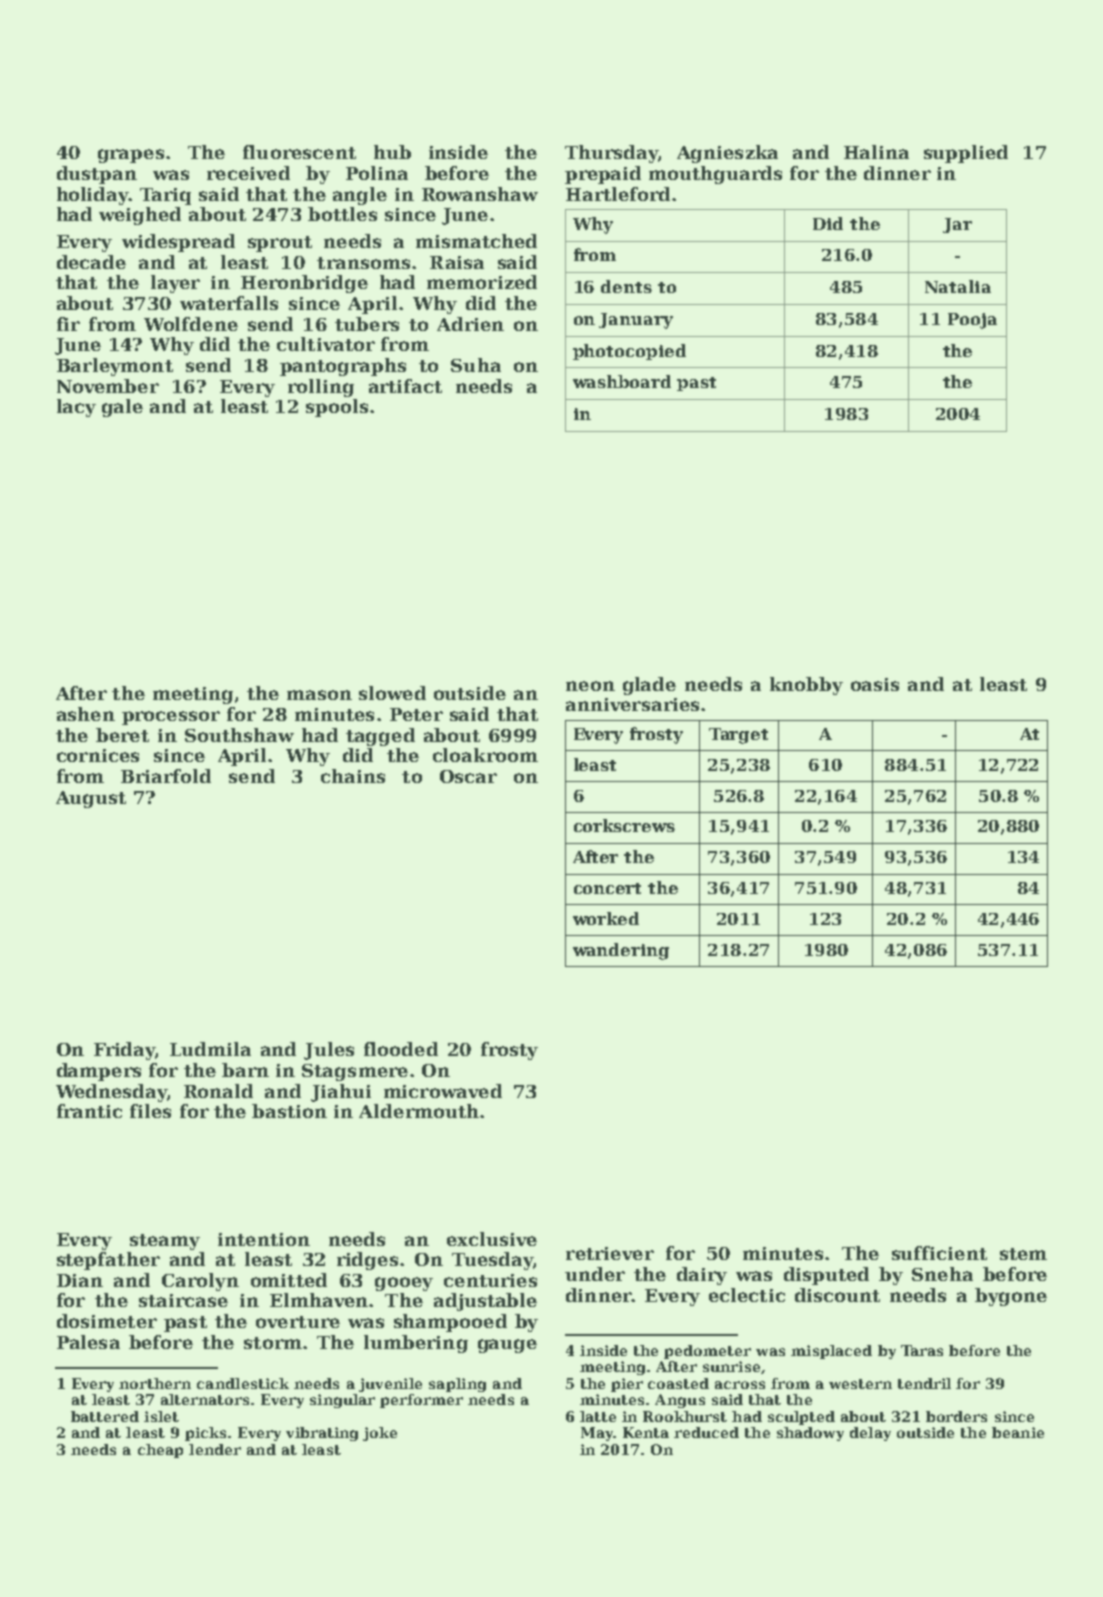 This screenshot has width=1103, height=1597. What do you see at coordinates (160, 1451) in the screenshot?
I see `cheap` at bounding box center [160, 1451].
